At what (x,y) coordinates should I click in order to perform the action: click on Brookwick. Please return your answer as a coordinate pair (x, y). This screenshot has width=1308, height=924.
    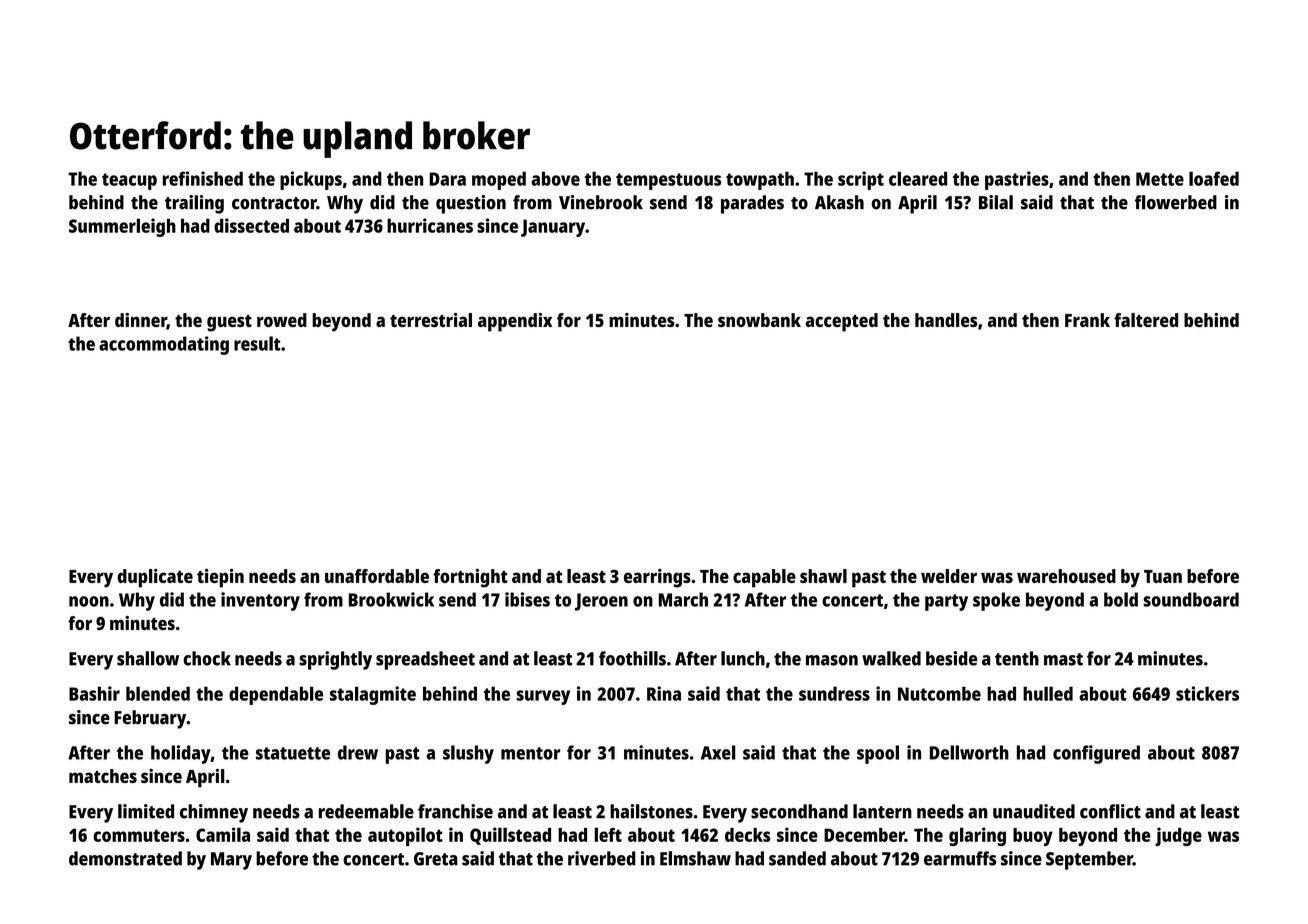
    Looking at the image, I should click on (391, 599).
